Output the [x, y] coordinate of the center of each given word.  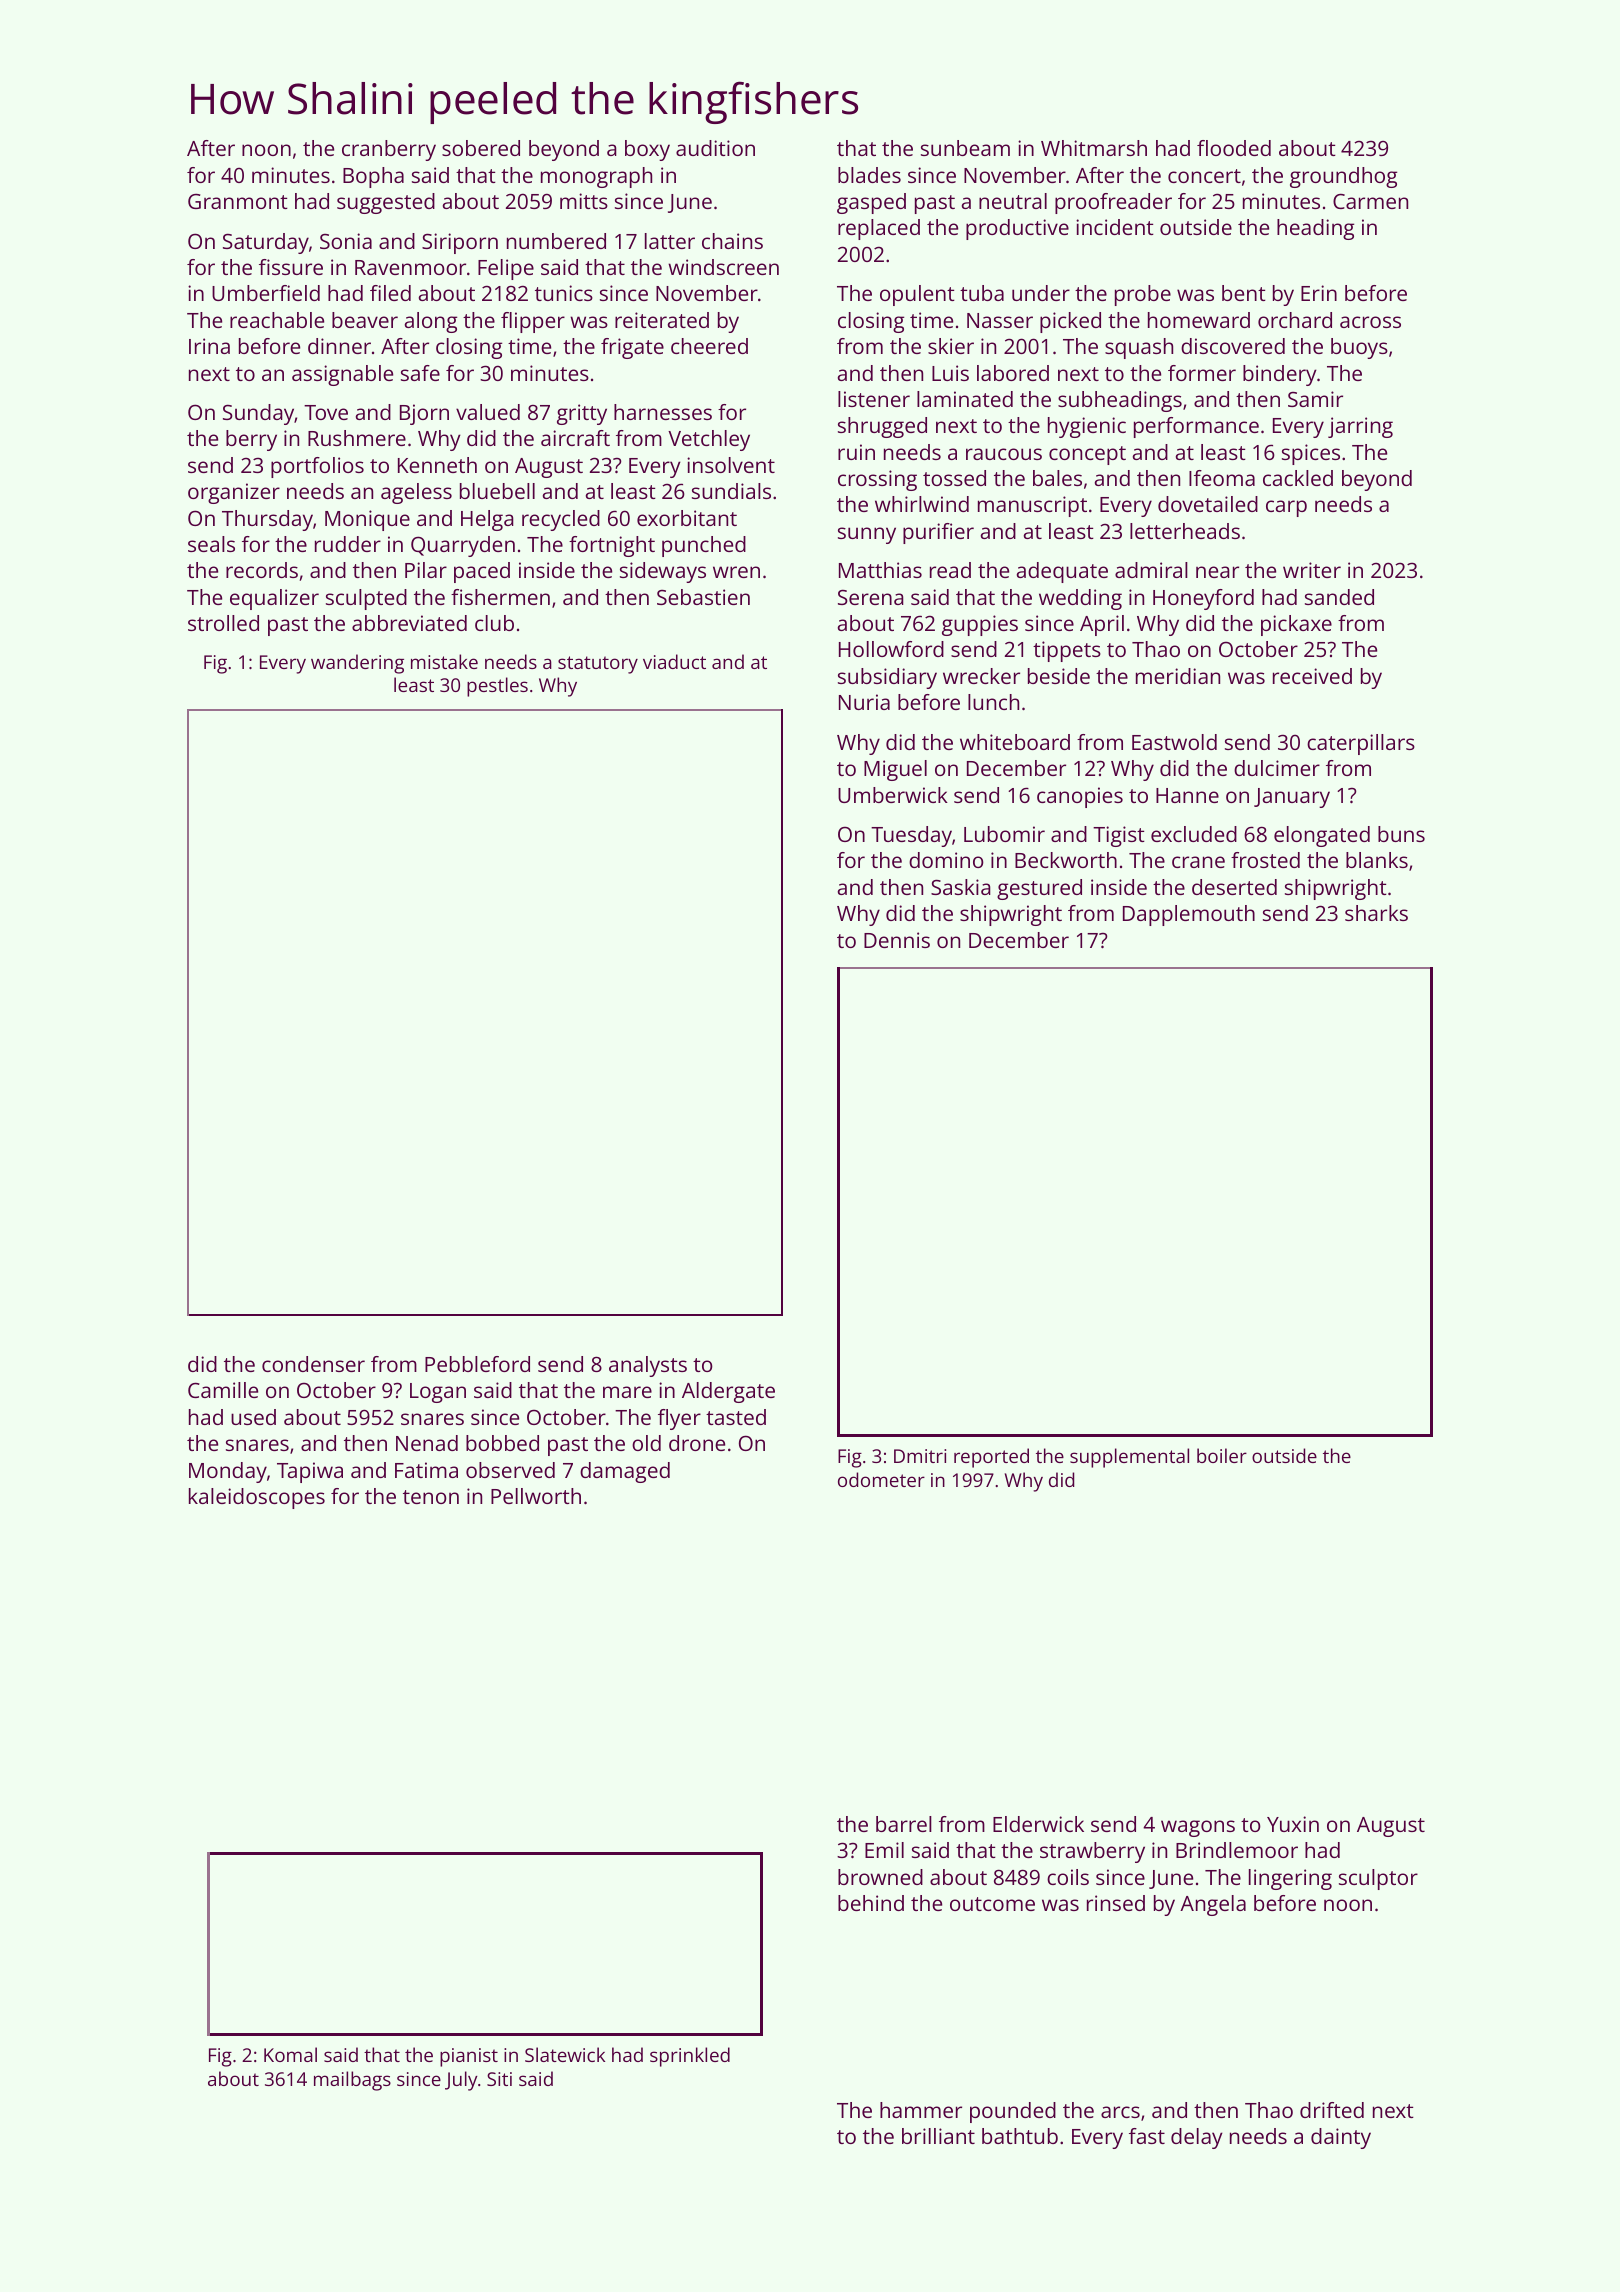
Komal [290, 2054]
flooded [1234, 148]
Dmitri [920, 1456]
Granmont [238, 201]
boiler [1222, 1455]
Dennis [897, 940]
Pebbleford [477, 1364]
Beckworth [1066, 860]
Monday [228, 1472]
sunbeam [965, 148]
